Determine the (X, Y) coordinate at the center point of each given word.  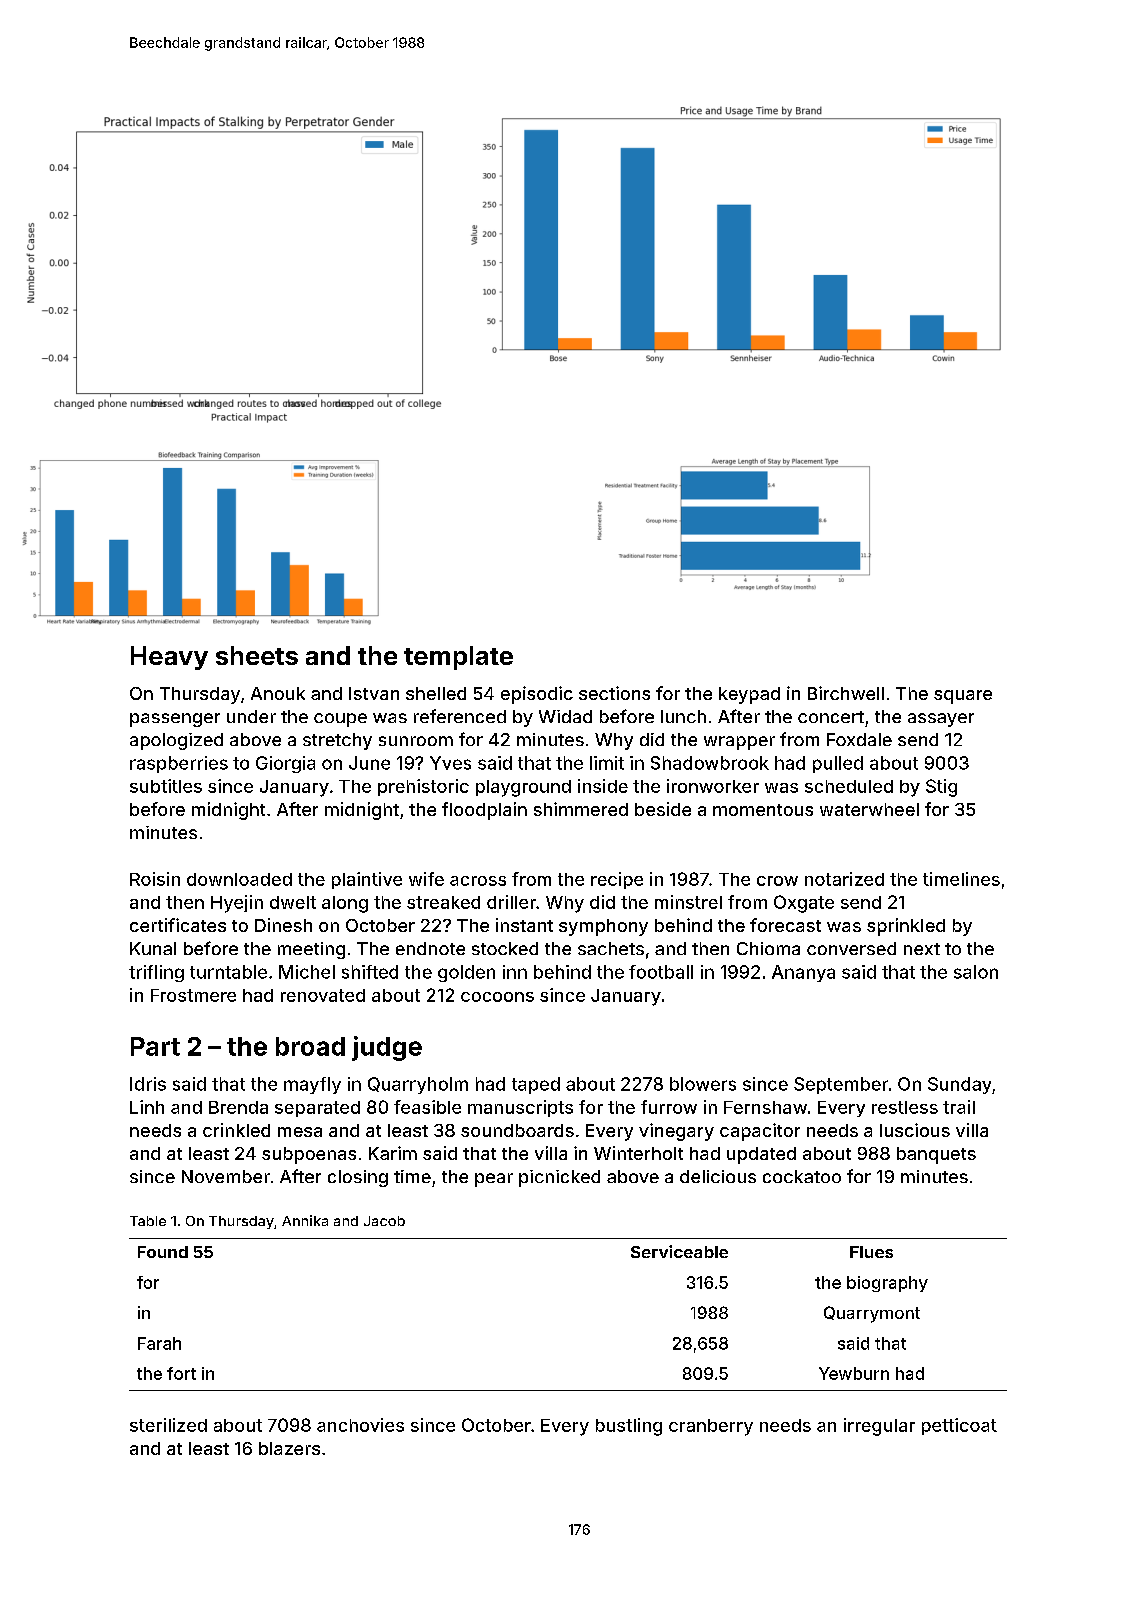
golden (466, 973)
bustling (629, 1427)
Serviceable (679, 1251)
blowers (703, 1084)
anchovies (360, 1425)
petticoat (959, 1426)
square (963, 697)
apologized (176, 741)
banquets (936, 1155)
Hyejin (237, 904)
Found (163, 1252)
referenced (460, 716)
